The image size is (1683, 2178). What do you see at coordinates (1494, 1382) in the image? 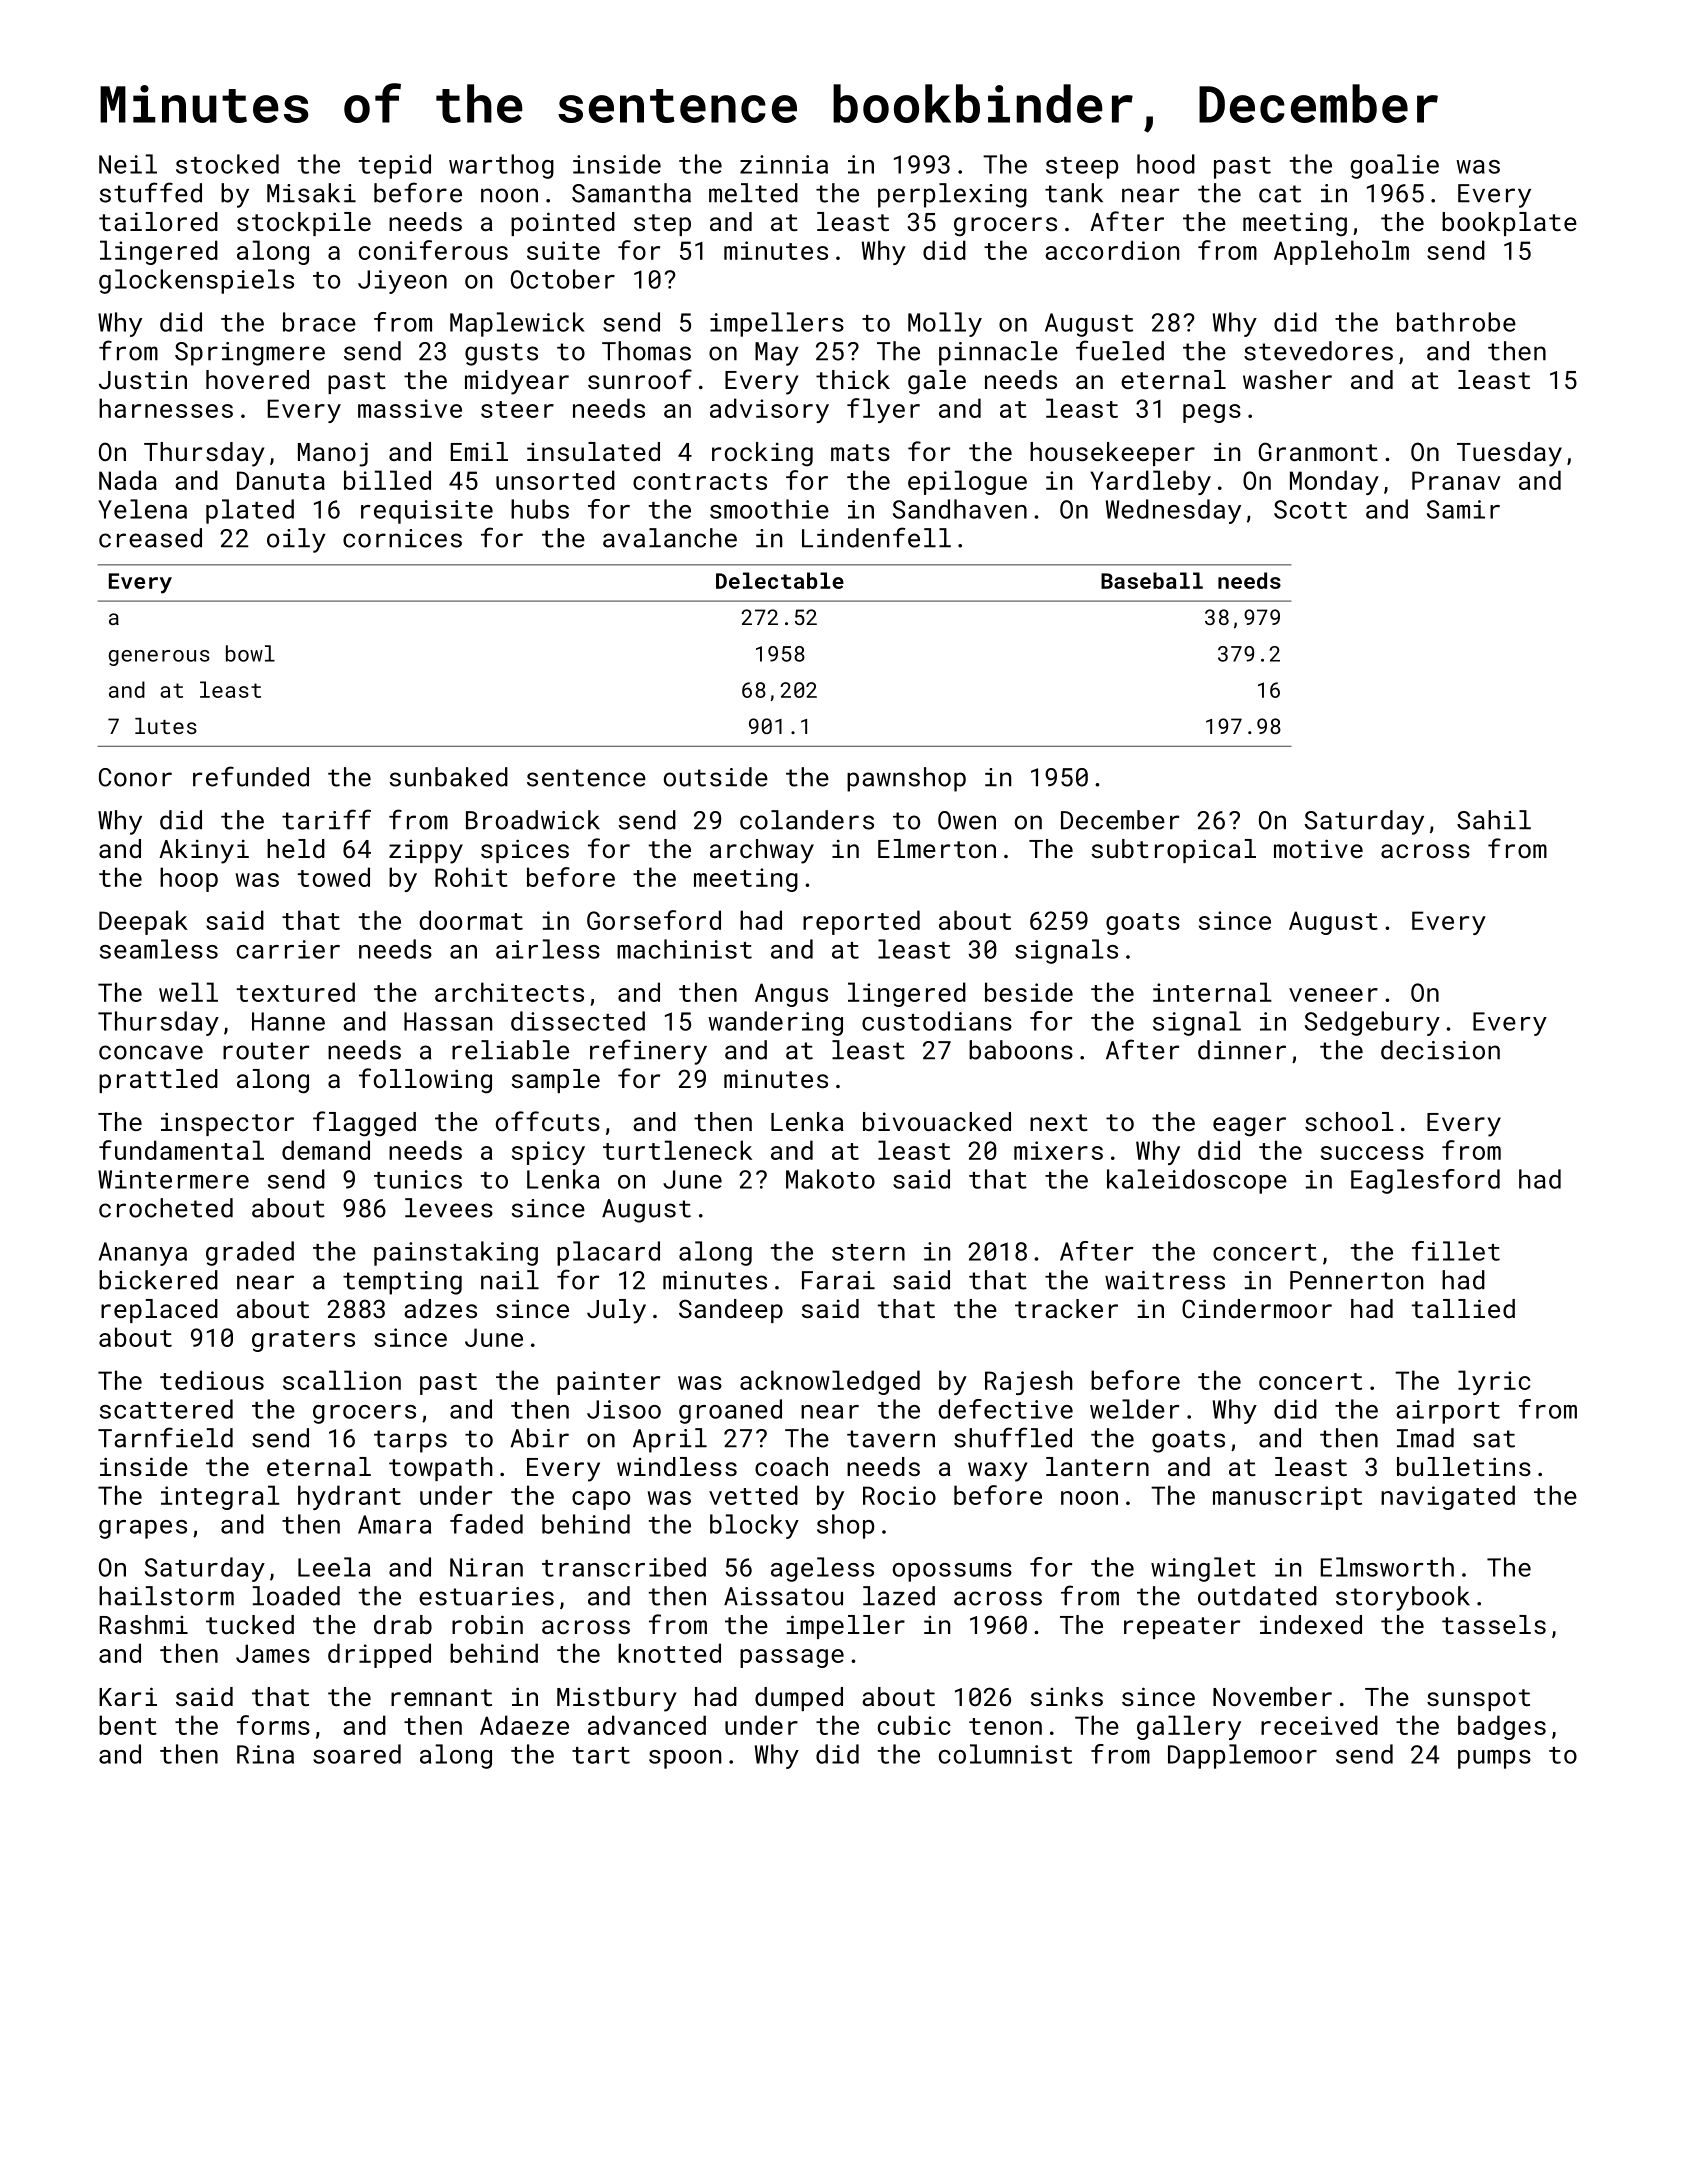
I see `lyric` at bounding box center [1494, 1382].
